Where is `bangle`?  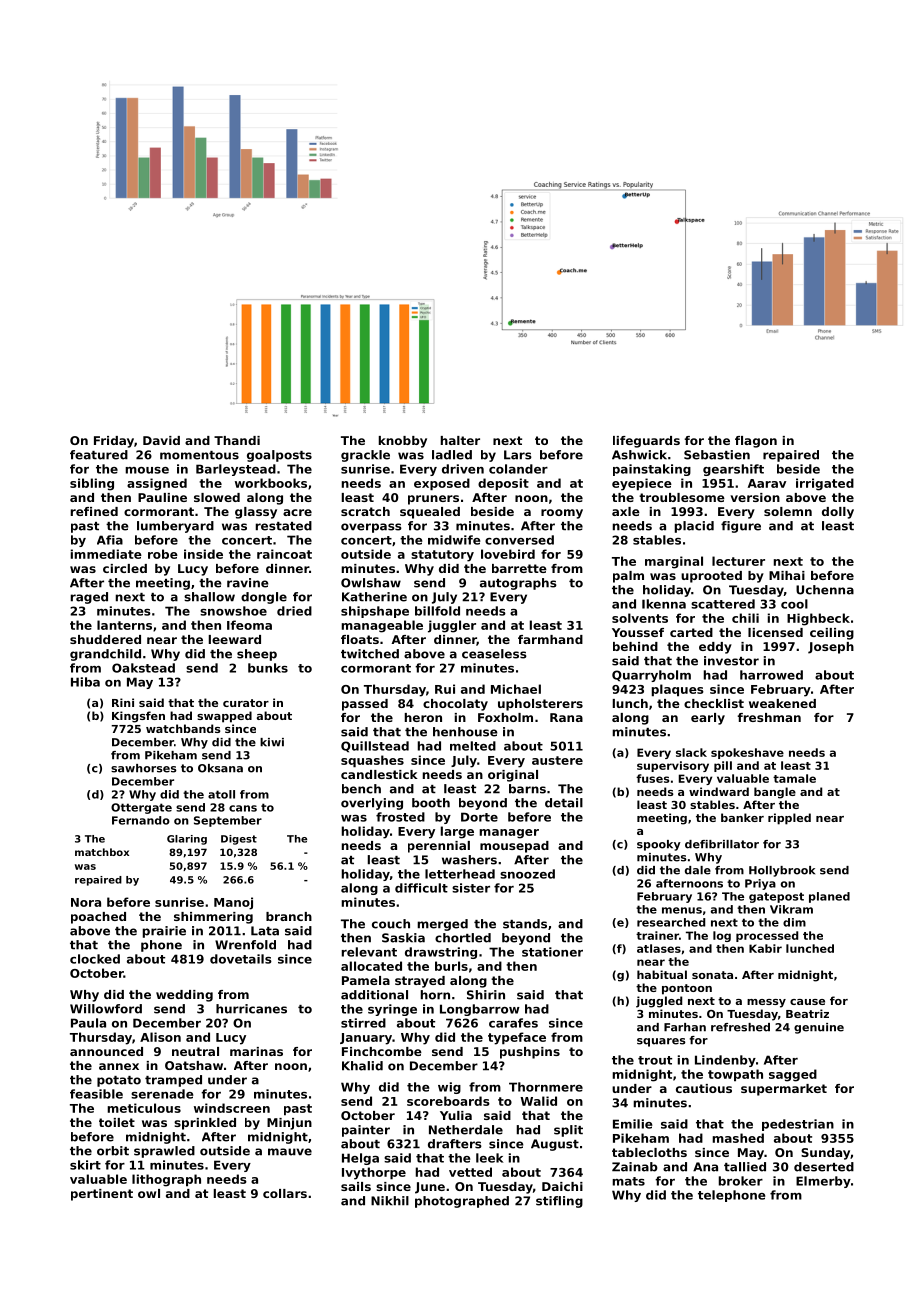 bangle is located at coordinates (775, 793).
